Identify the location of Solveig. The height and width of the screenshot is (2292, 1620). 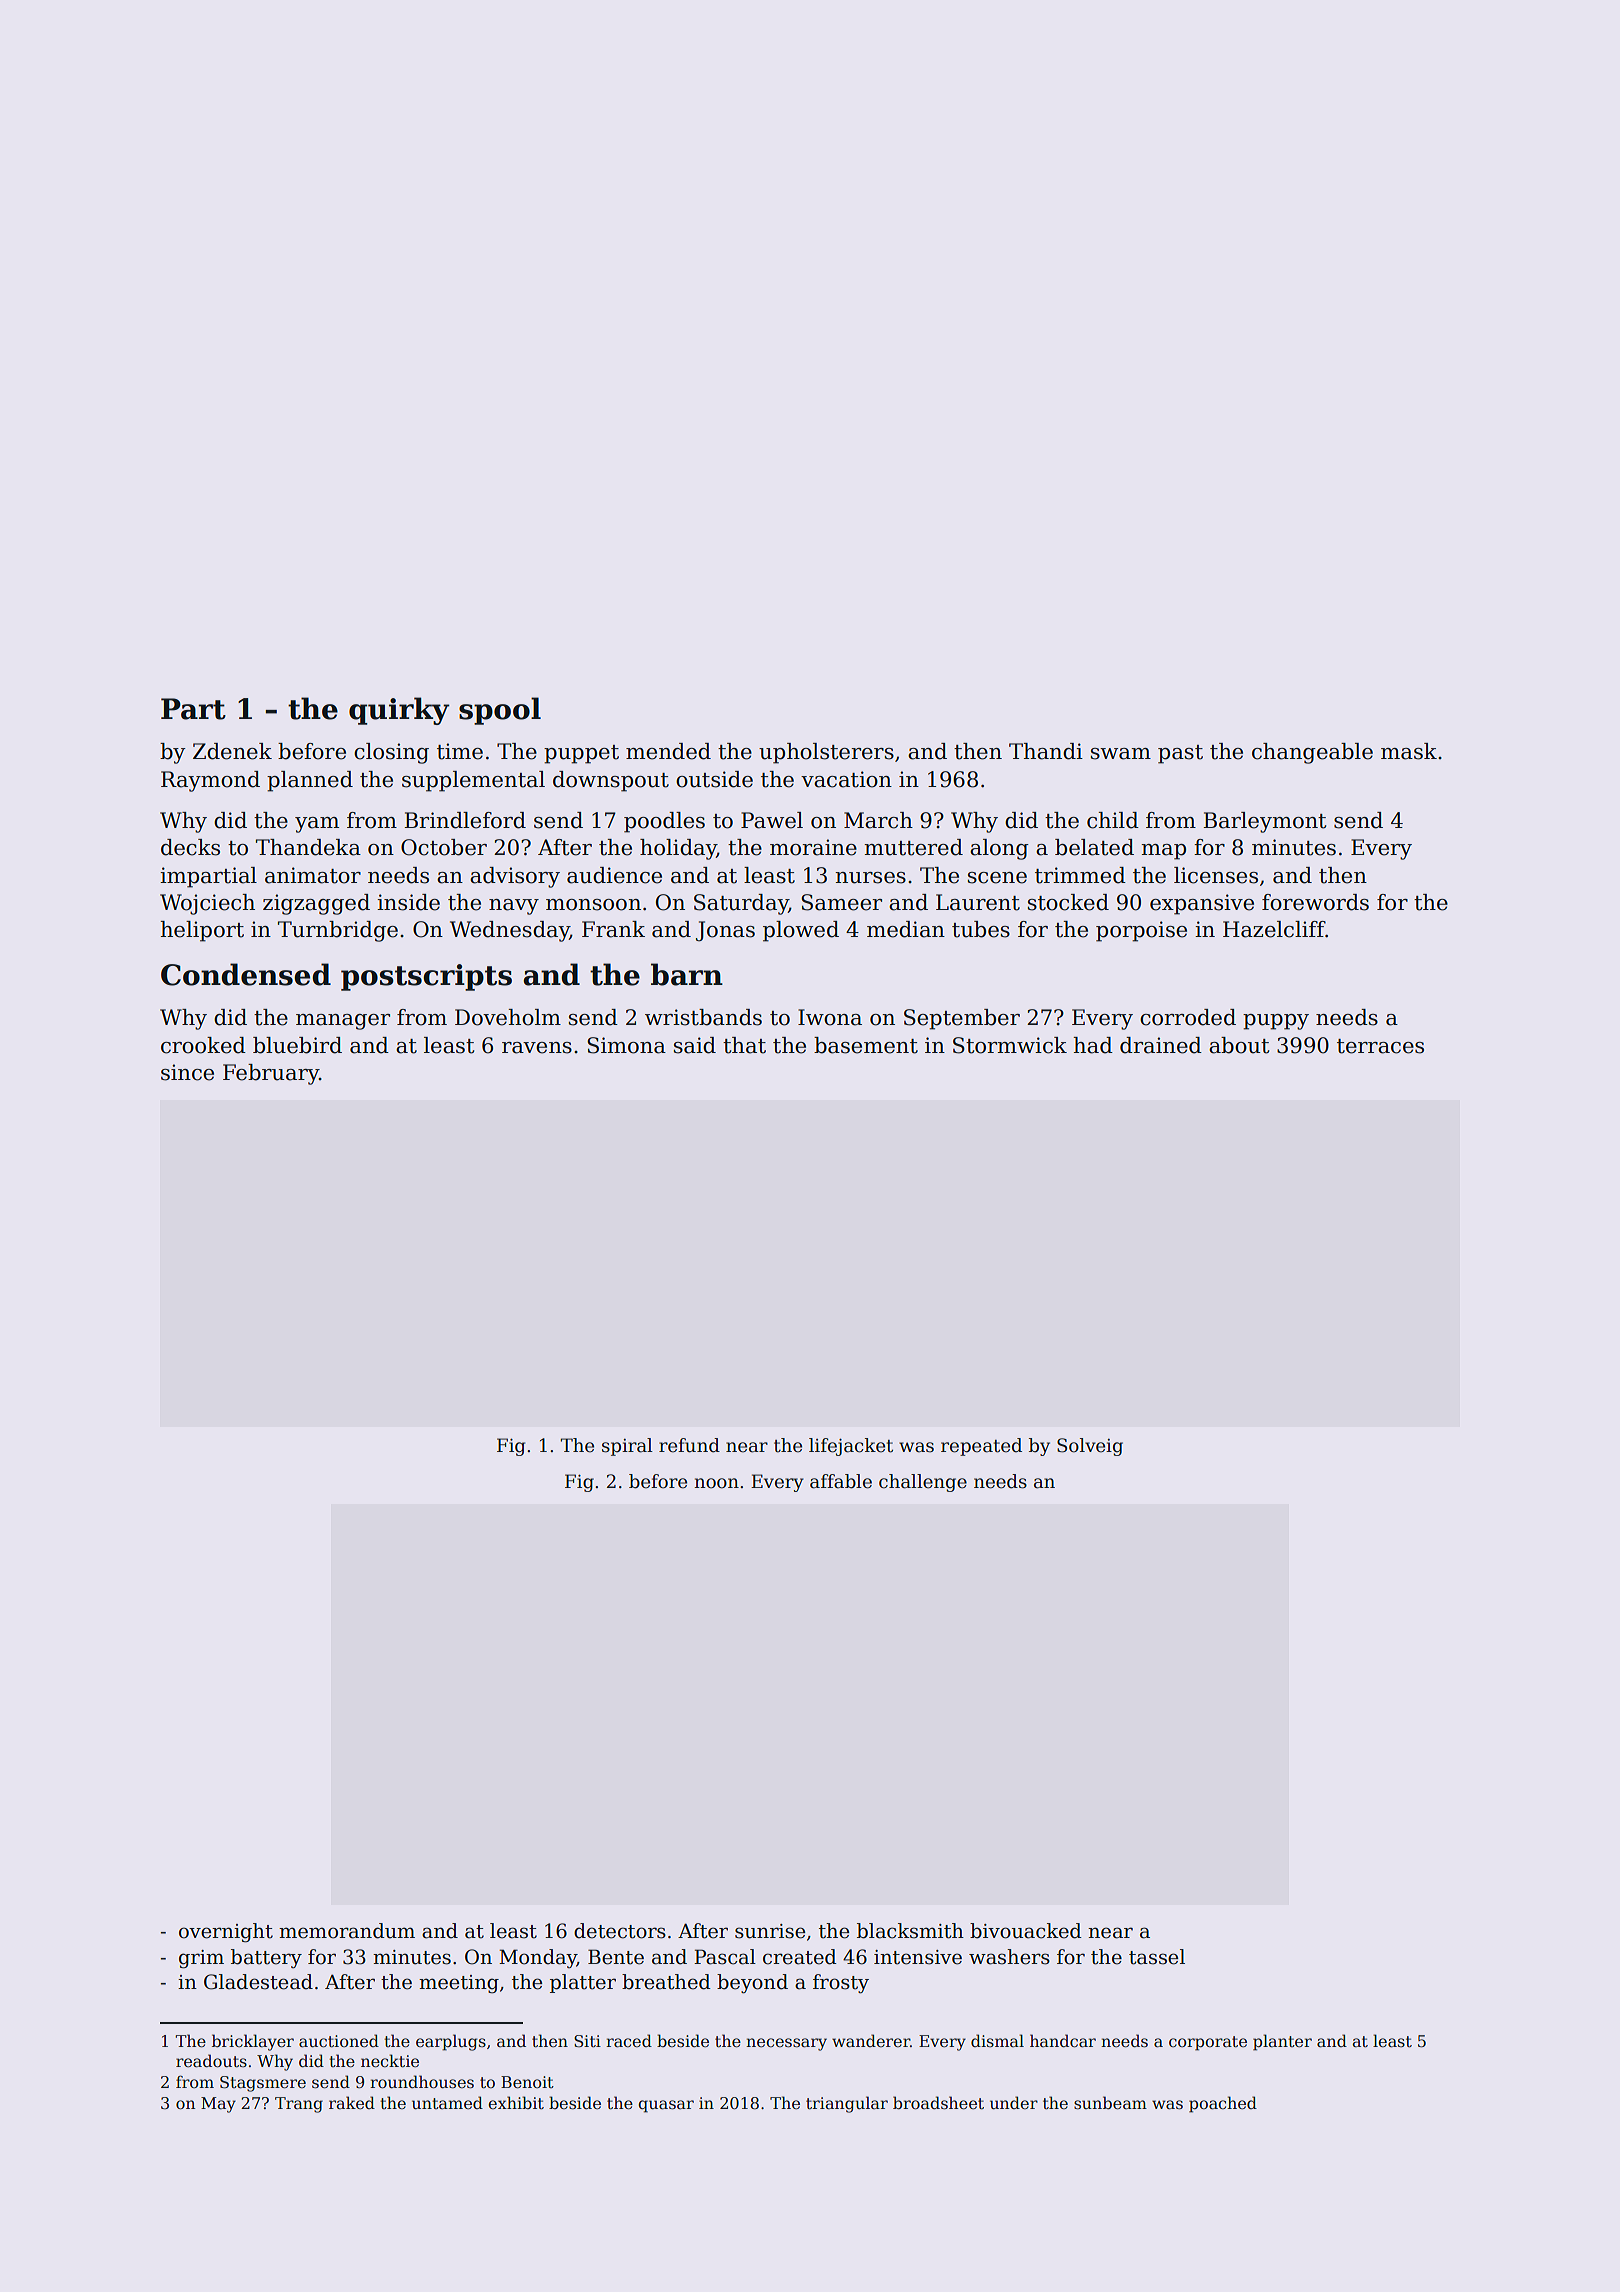
(1090, 1447).
